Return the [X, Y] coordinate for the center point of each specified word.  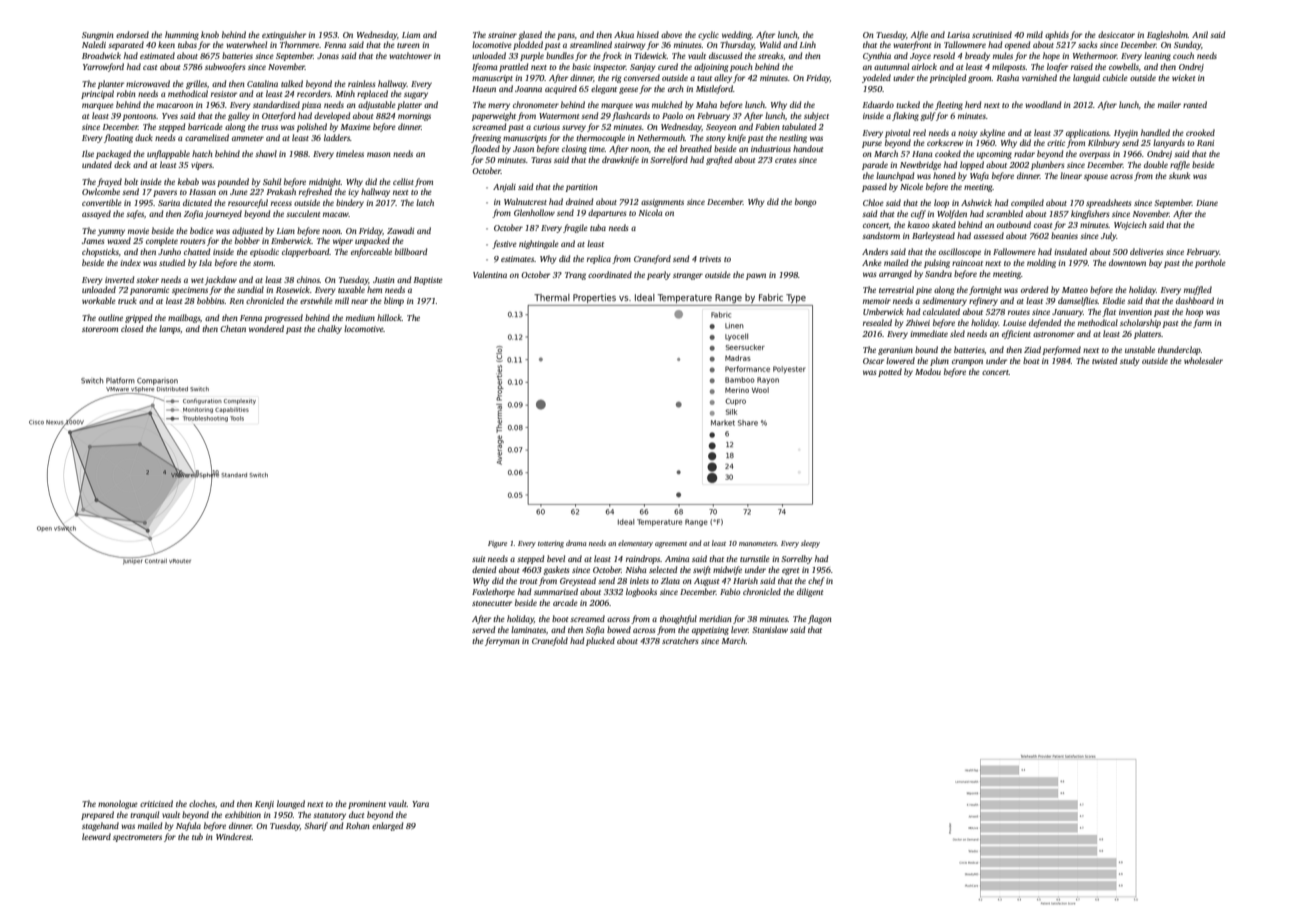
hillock [389, 317]
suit [478, 559]
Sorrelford [669, 160]
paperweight [494, 116]
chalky [330, 329]
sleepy [810, 544]
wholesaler [1203, 360]
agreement [671, 545]
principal [97, 94]
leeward [96, 836]
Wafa [979, 176]
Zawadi [400, 230]
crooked [1200, 132]
